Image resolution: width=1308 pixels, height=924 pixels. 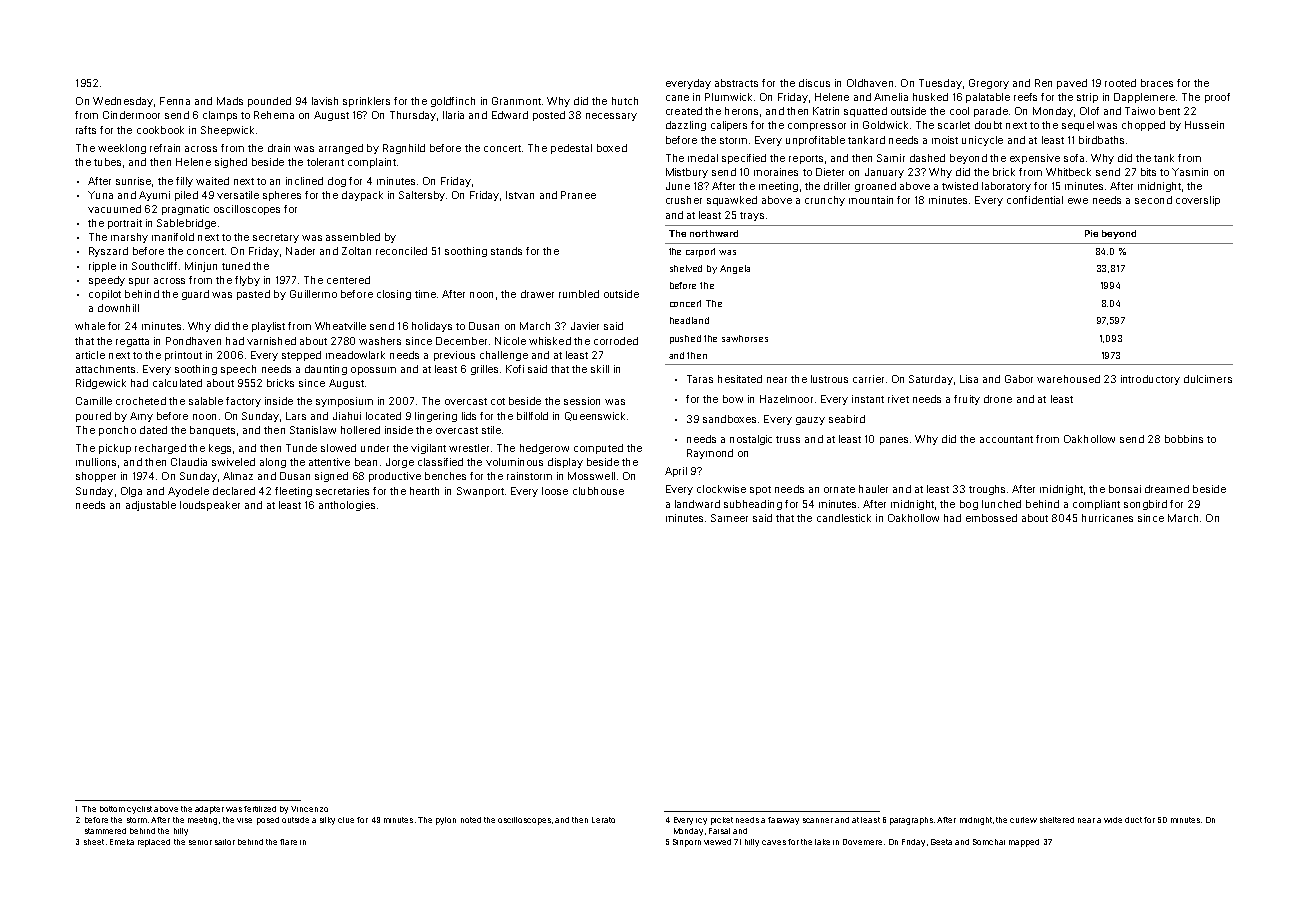 What do you see at coordinates (471, 820) in the screenshot?
I see `noted` at bounding box center [471, 820].
